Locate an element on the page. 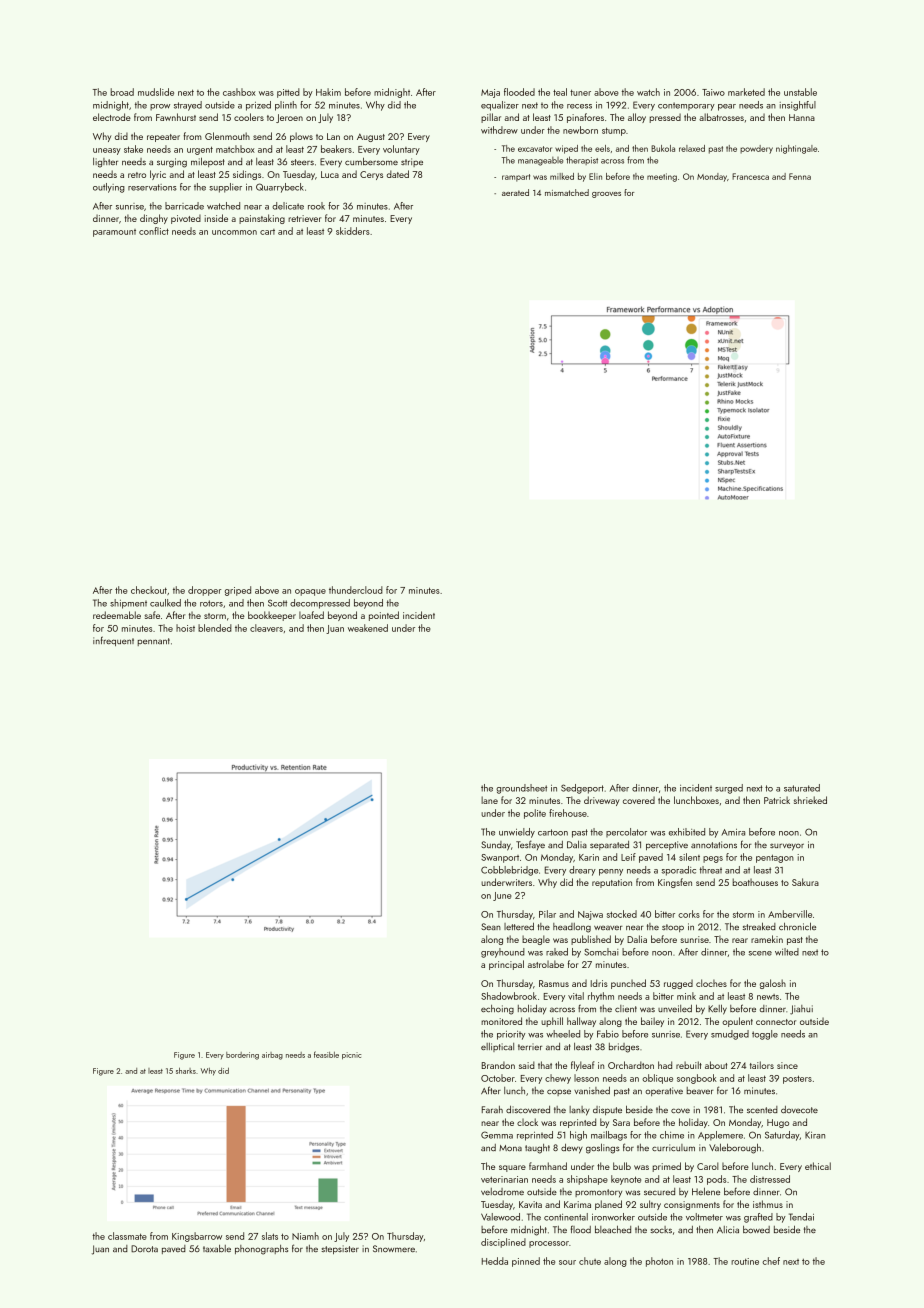  Sean is located at coordinates (491, 926).
